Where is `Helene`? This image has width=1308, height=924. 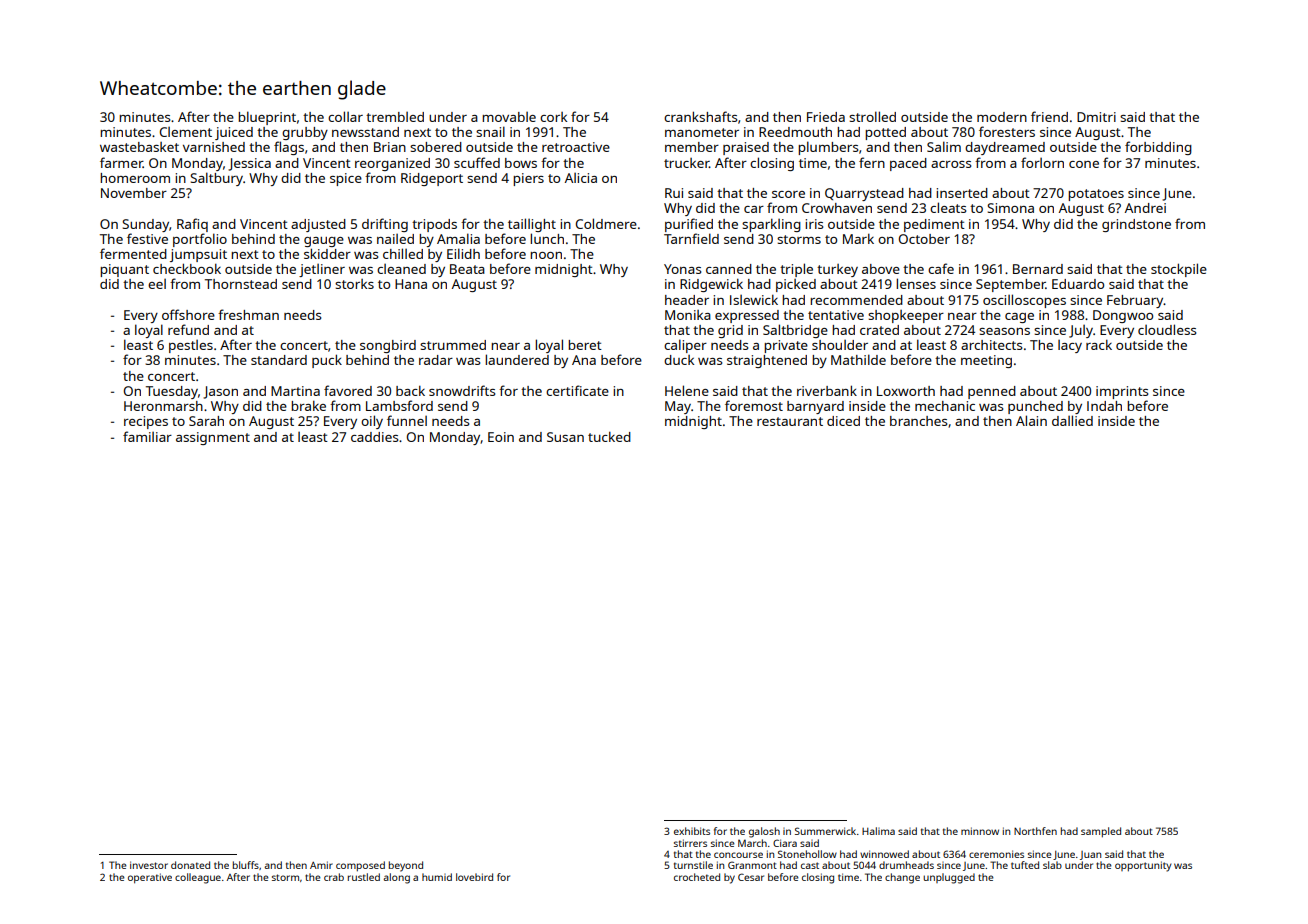 Helene is located at coordinates (687, 390).
